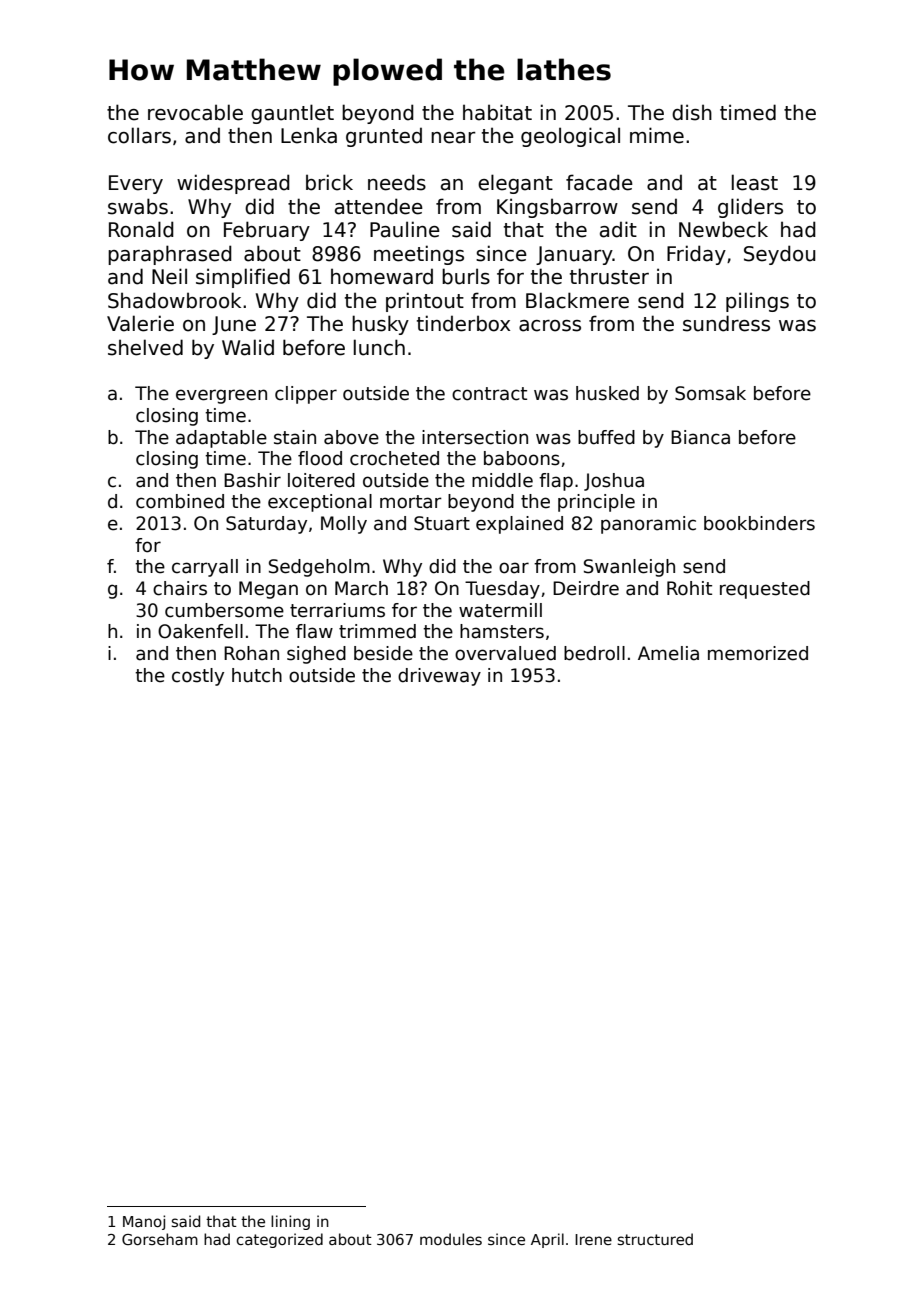 This image has height=1314, width=924. Describe the element at coordinates (497, 112) in the image. I see `habitat` at that location.
